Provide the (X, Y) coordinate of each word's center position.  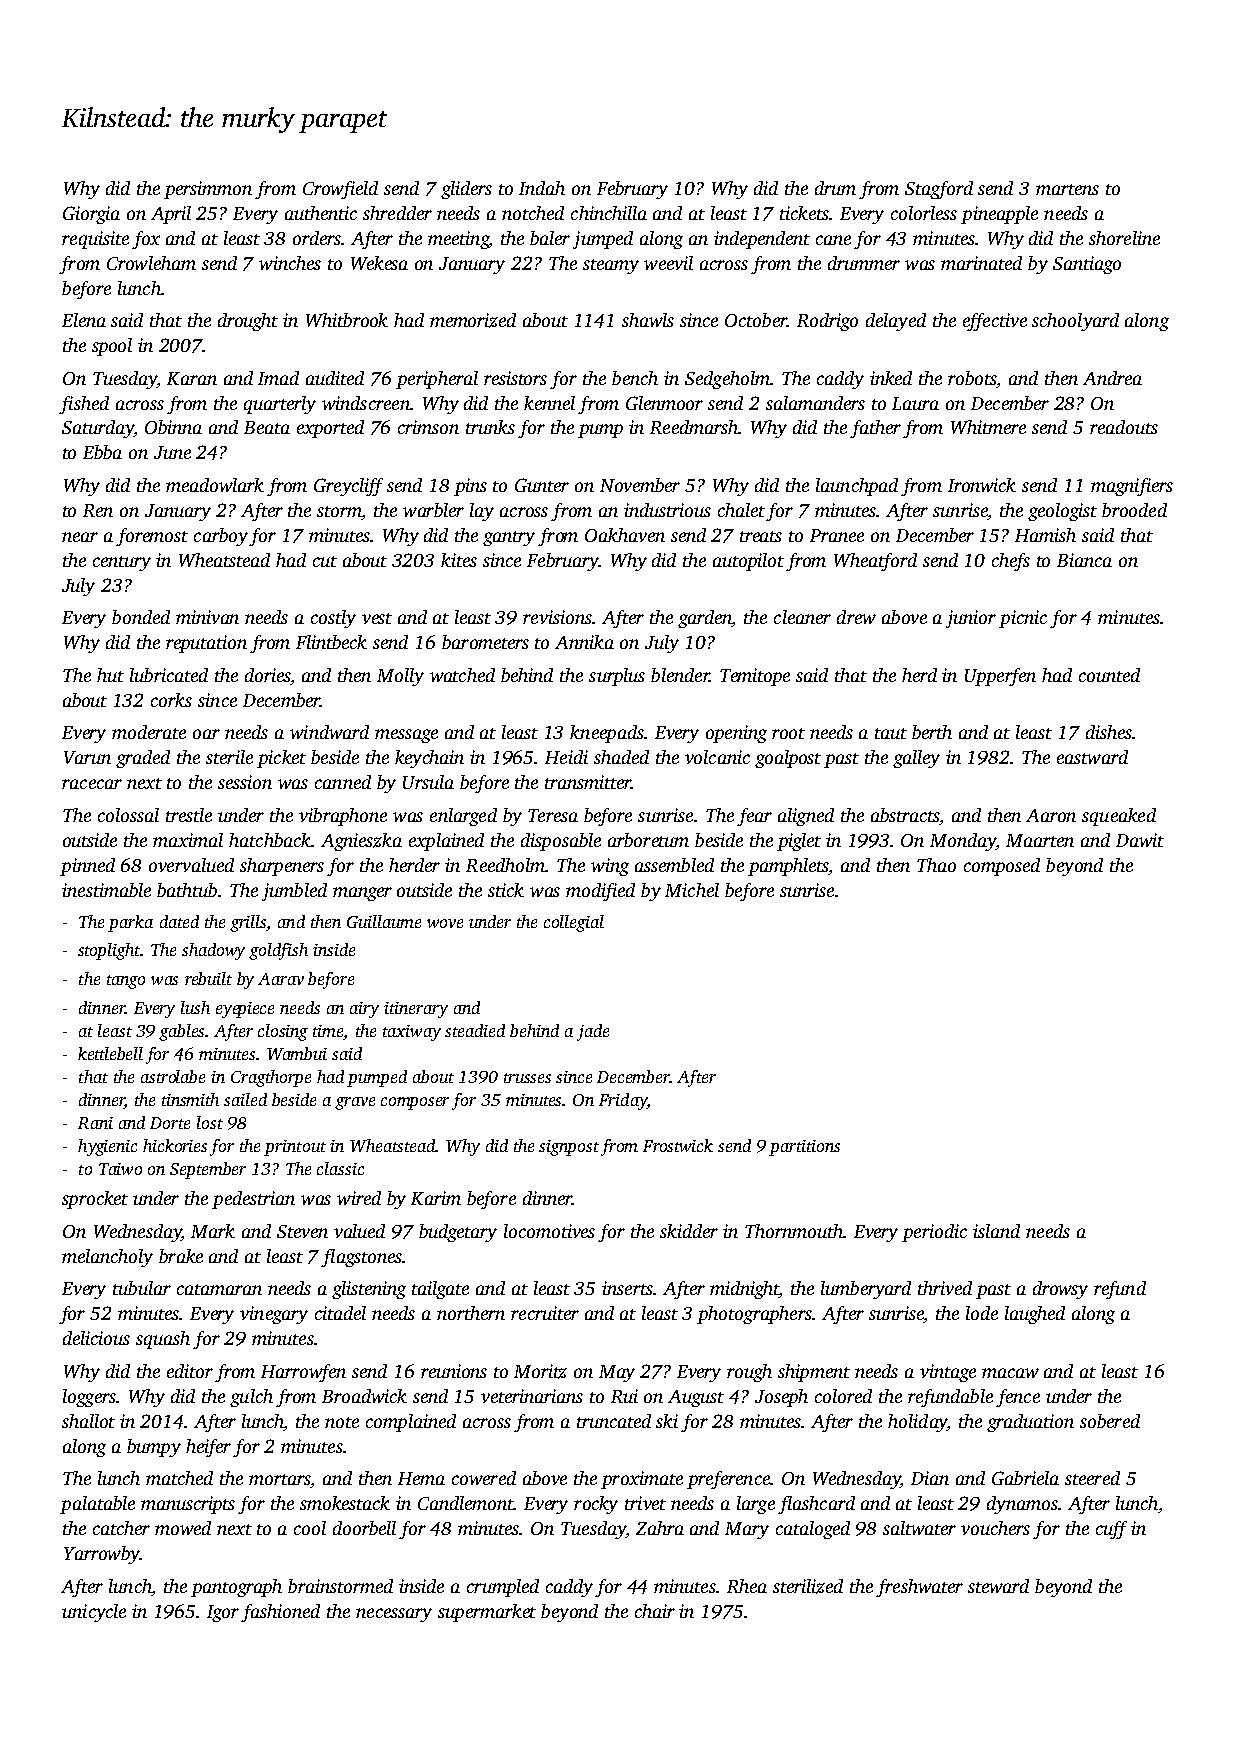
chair (655, 1611)
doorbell (364, 1528)
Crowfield (340, 190)
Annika (584, 642)
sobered (1110, 1421)
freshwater (919, 1588)
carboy (221, 537)
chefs (1011, 562)
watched (462, 675)
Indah (542, 188)
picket (281, 759)
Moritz (540, 1371)
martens (1067, 189)
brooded (1134, 510)
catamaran (219, 1289)
